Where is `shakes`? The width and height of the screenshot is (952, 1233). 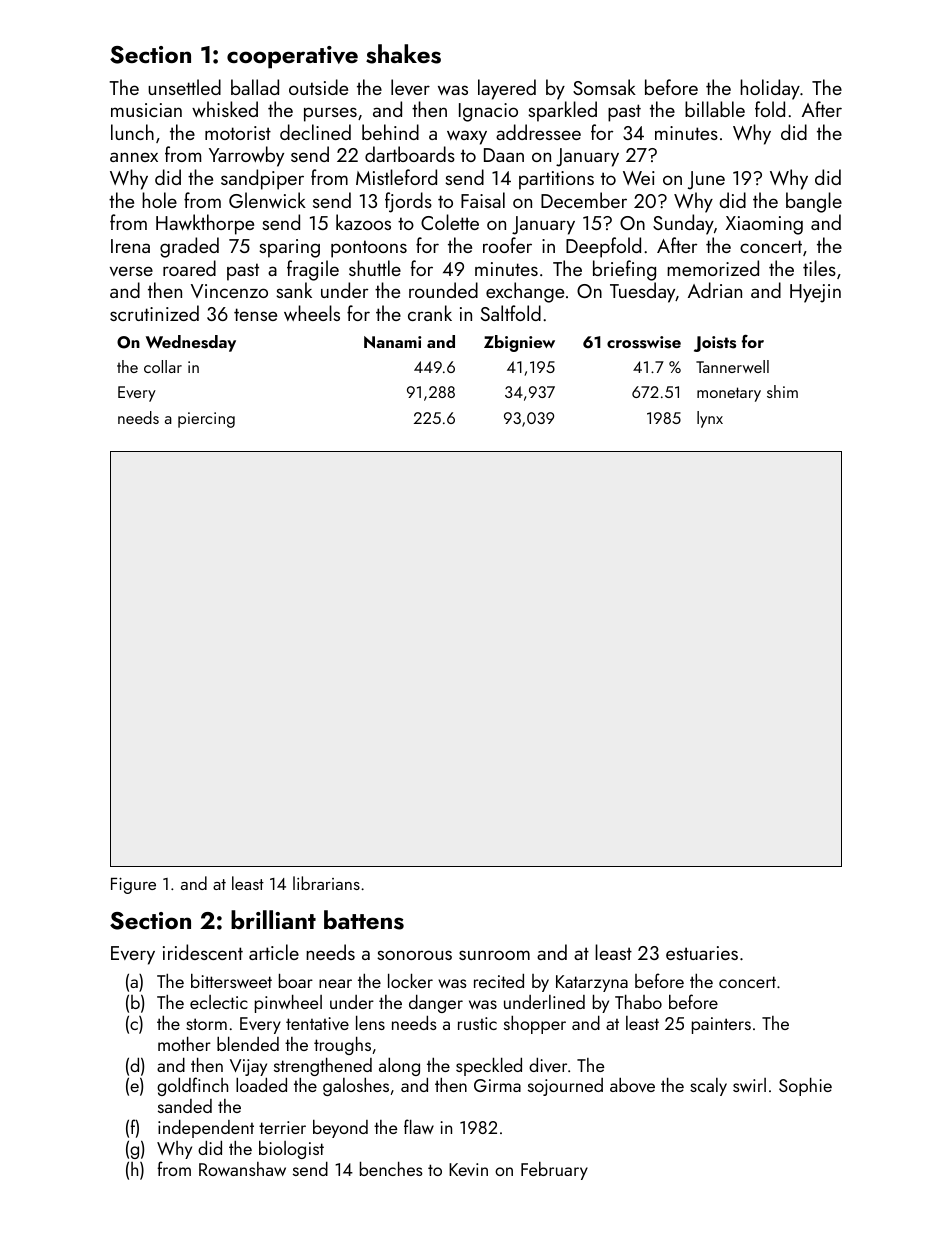
shakes is located at coordinates (403, 54).
